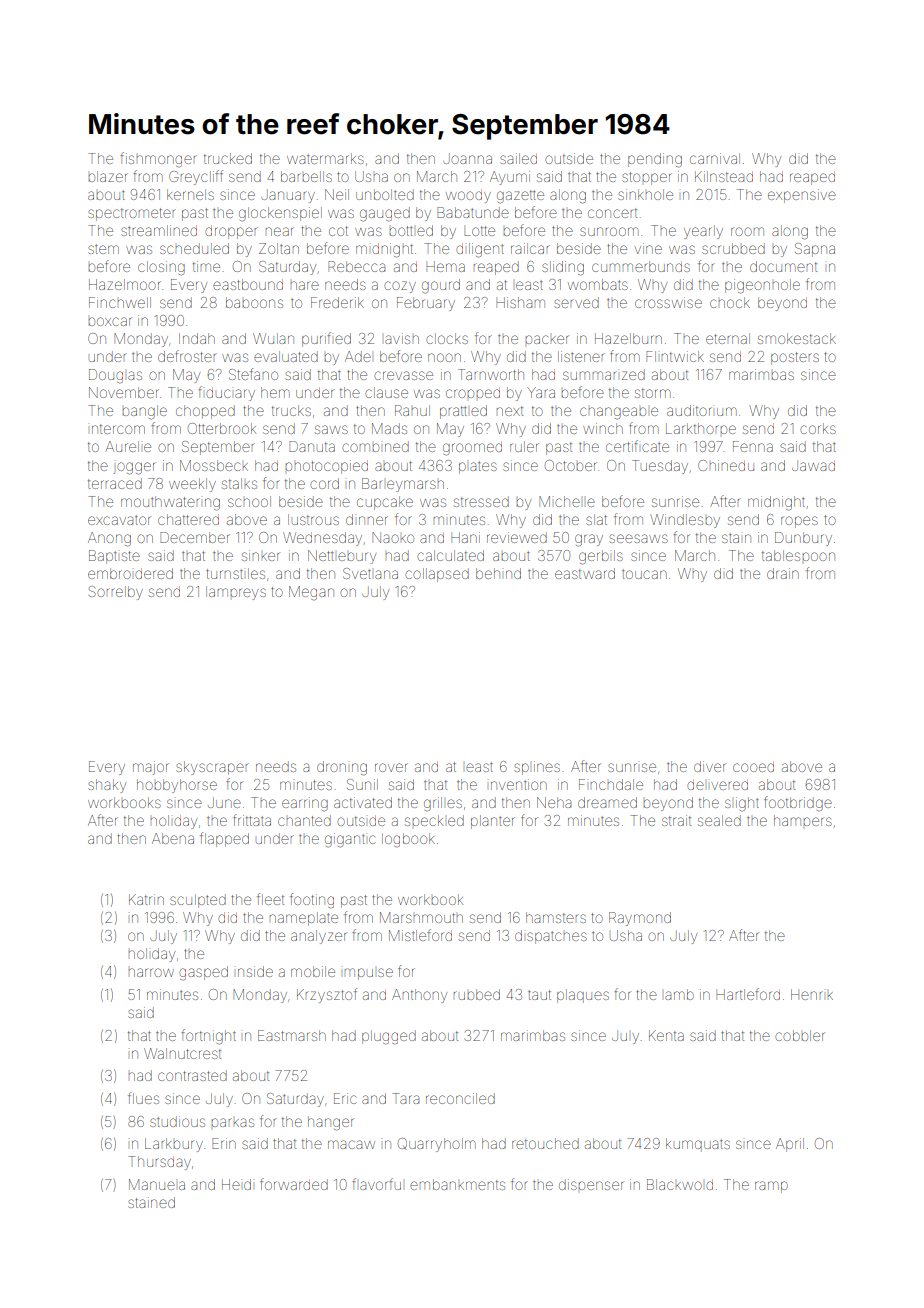 This image has height=1308, width=924. What do you see at coordinates (517, 537) in the image?
I see `reviewed` at bounding box center [517, 537].
